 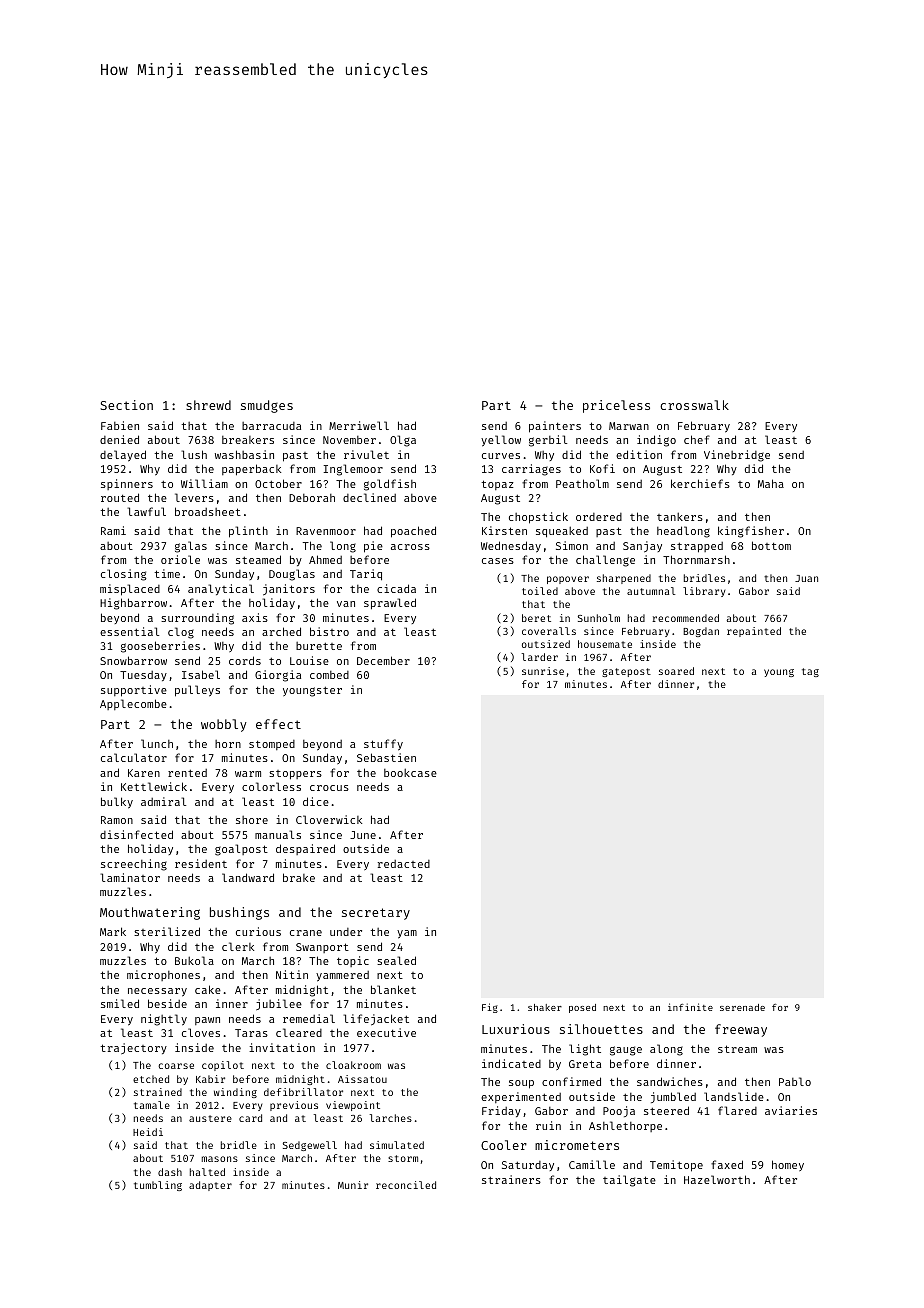 What do you see at coordinates (267, 406) in the image?
I see `smudges` at bounding box center [267, 406].
